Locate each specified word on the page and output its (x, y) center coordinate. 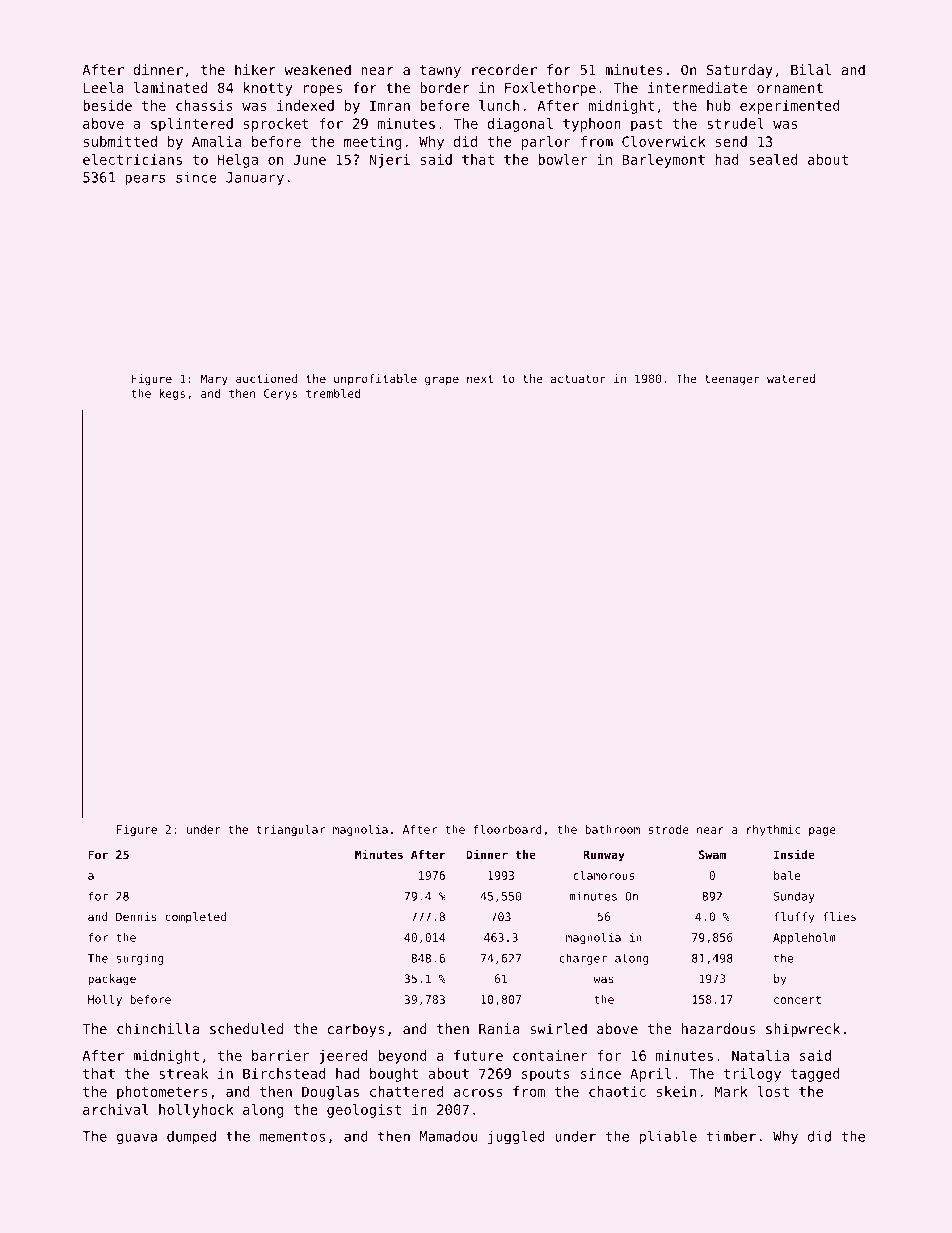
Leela (103, 87)
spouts (546, 1075)
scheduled (246, 1028)
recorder (504, 69)
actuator (578, 379)
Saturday (740, 71)
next (480, 379)
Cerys (280, 394)
